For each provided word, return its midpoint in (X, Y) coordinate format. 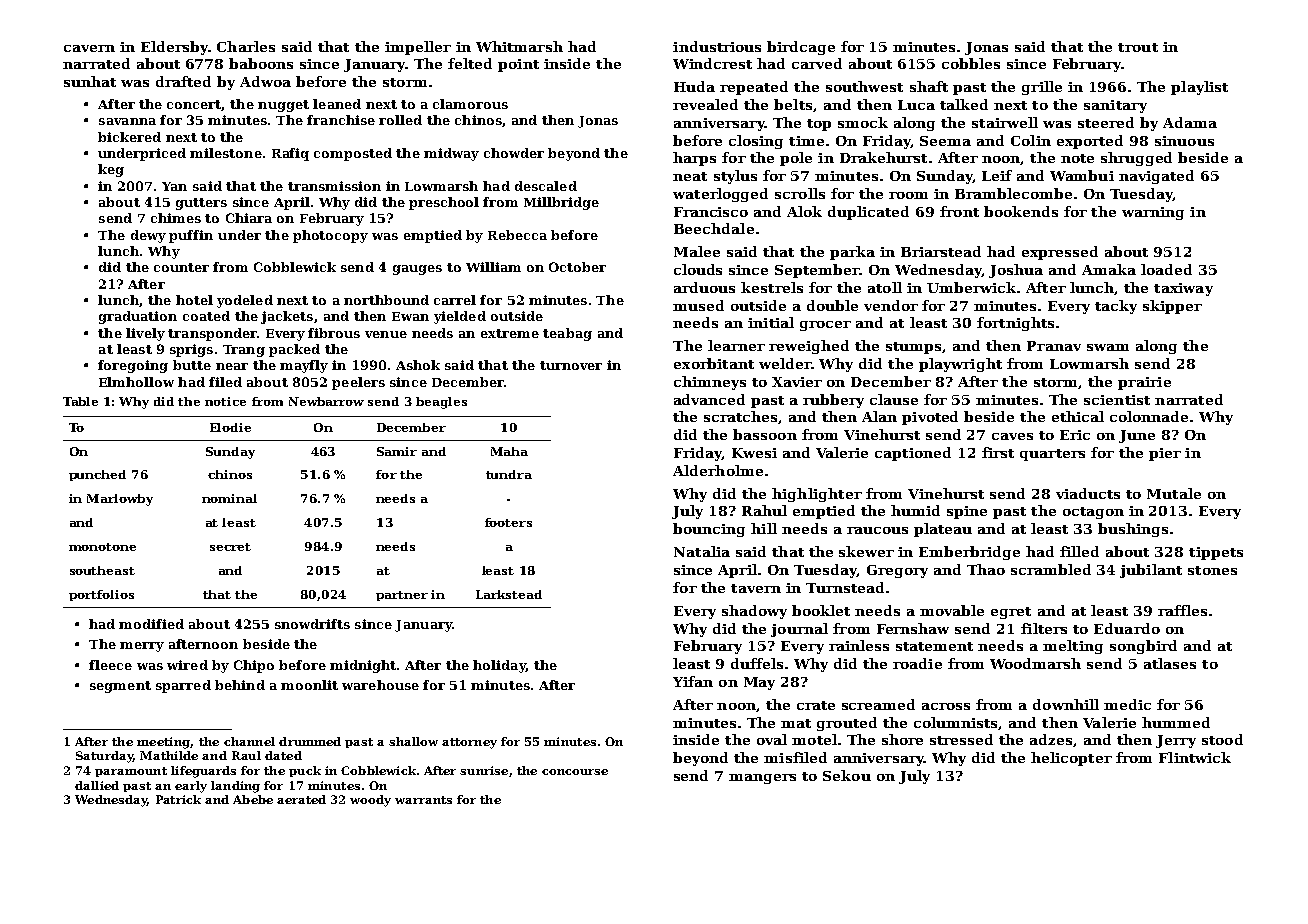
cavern (89, 48)
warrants (423, 800)
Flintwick (1195, 757)
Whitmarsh (519, 46)
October (577, 267)
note (1077, 158)
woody (370, 801)
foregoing (133, 366)
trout (1138, 47)
